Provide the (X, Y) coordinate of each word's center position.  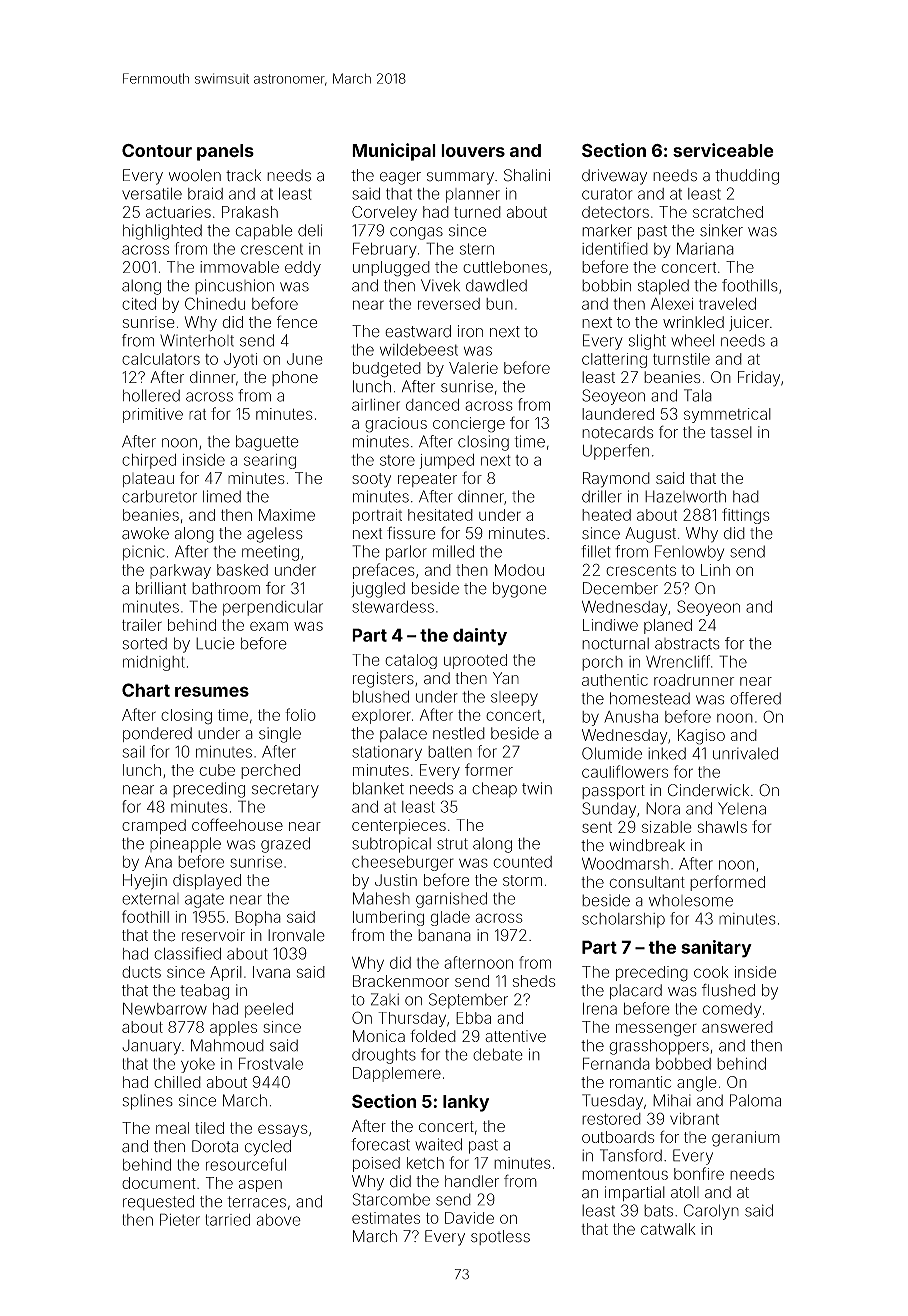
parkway (180, 571)
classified (187, 953)
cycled (268, 1148)
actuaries (178, 212)
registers (383, 680)
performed (727, 883)
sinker (721, 230)
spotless (500, 1237)
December (620, 588)
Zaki (385, 999)
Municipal (394, 152)
